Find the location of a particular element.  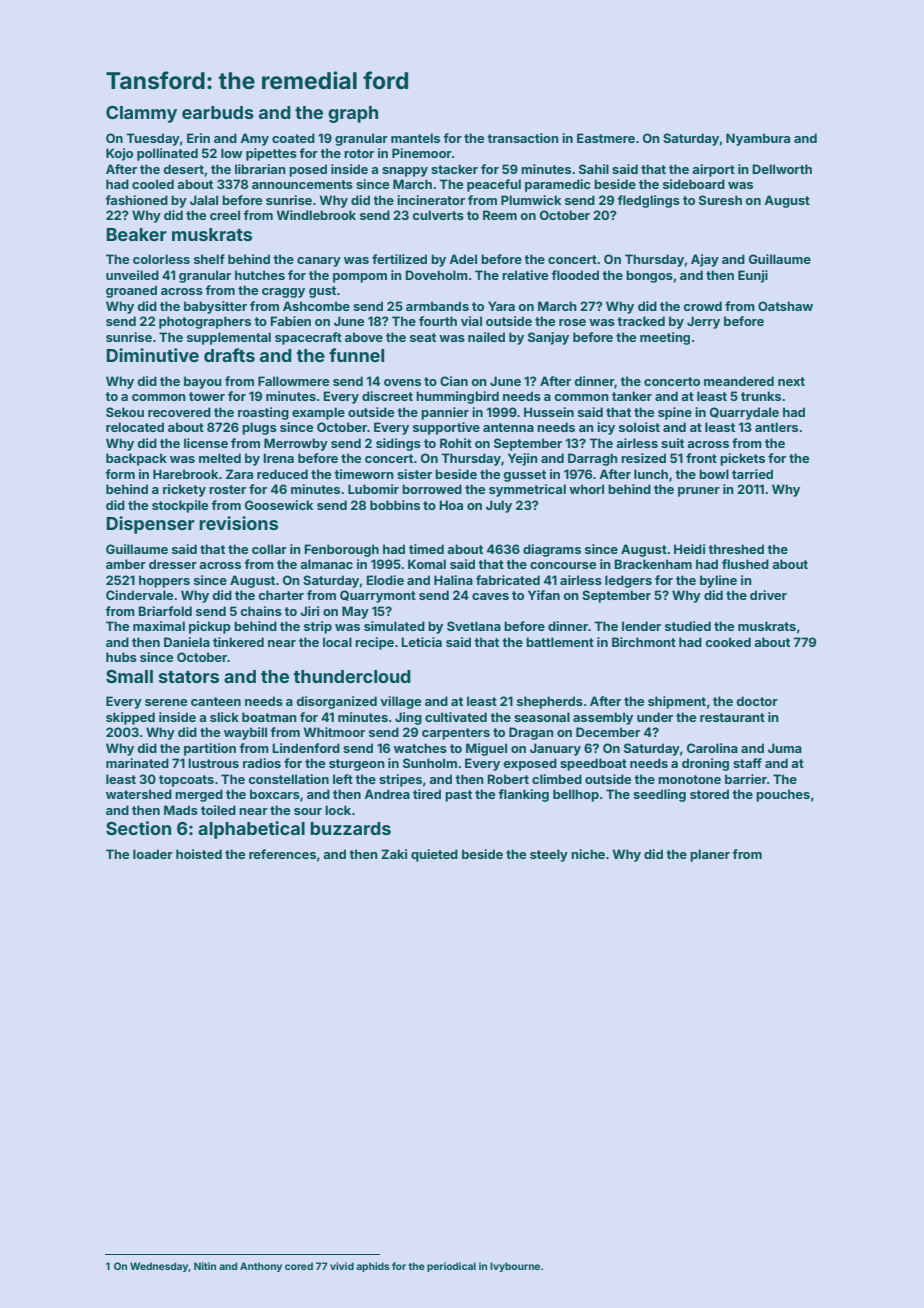

airport is located at coordinates (713, 170).
